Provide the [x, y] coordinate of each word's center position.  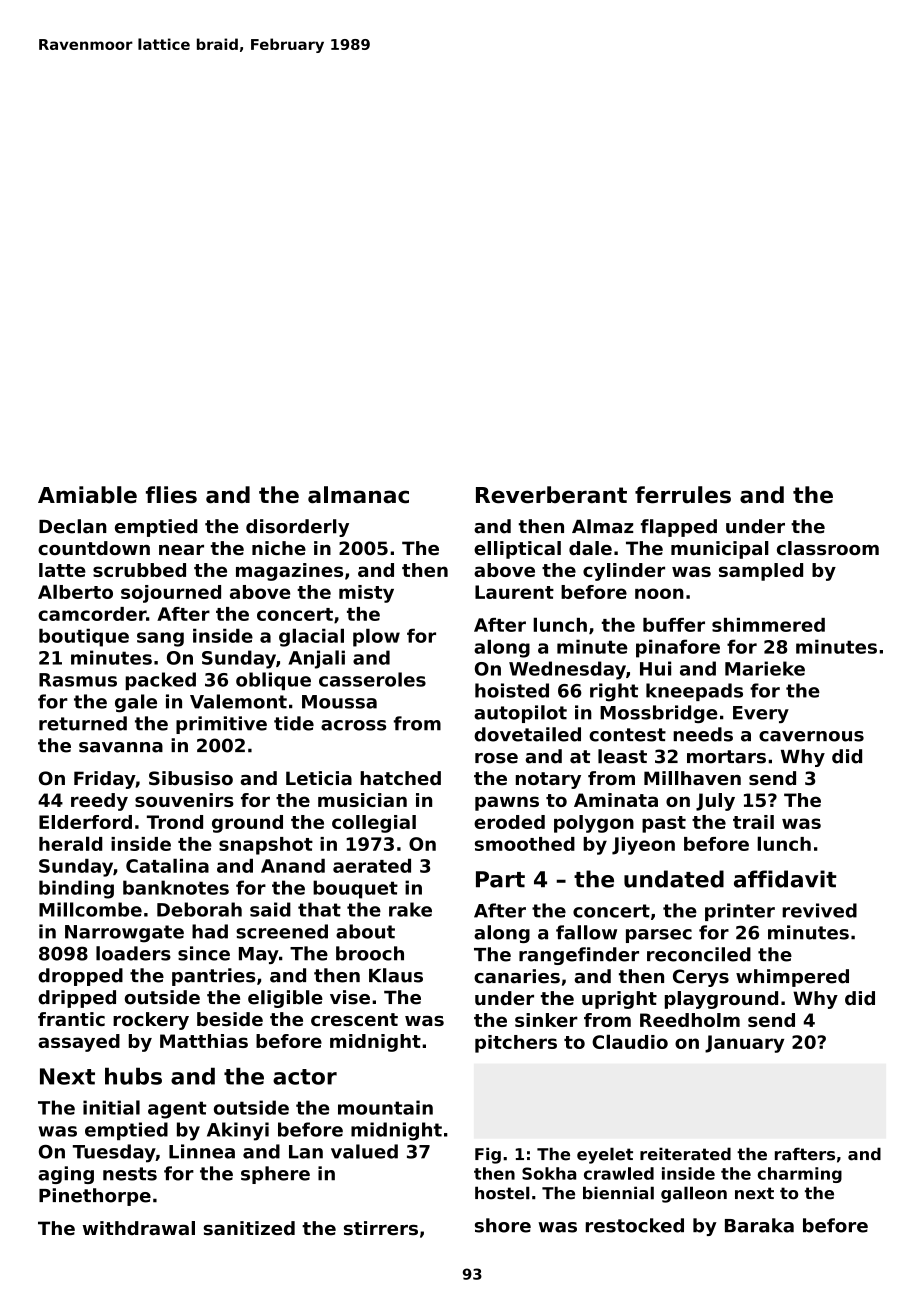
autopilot [520, 714]
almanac [358, 495]
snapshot [266, 846]
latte [62, 570]
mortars [726, 757]
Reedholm [690, 1020]
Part [500, 879]
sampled [761, 572]
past [664, 824]
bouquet [355, 889]
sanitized [249, 1228]
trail [753, 822]
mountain [385, 1107]
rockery [151, 1021]
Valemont [238, 701]
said [270, 909]
